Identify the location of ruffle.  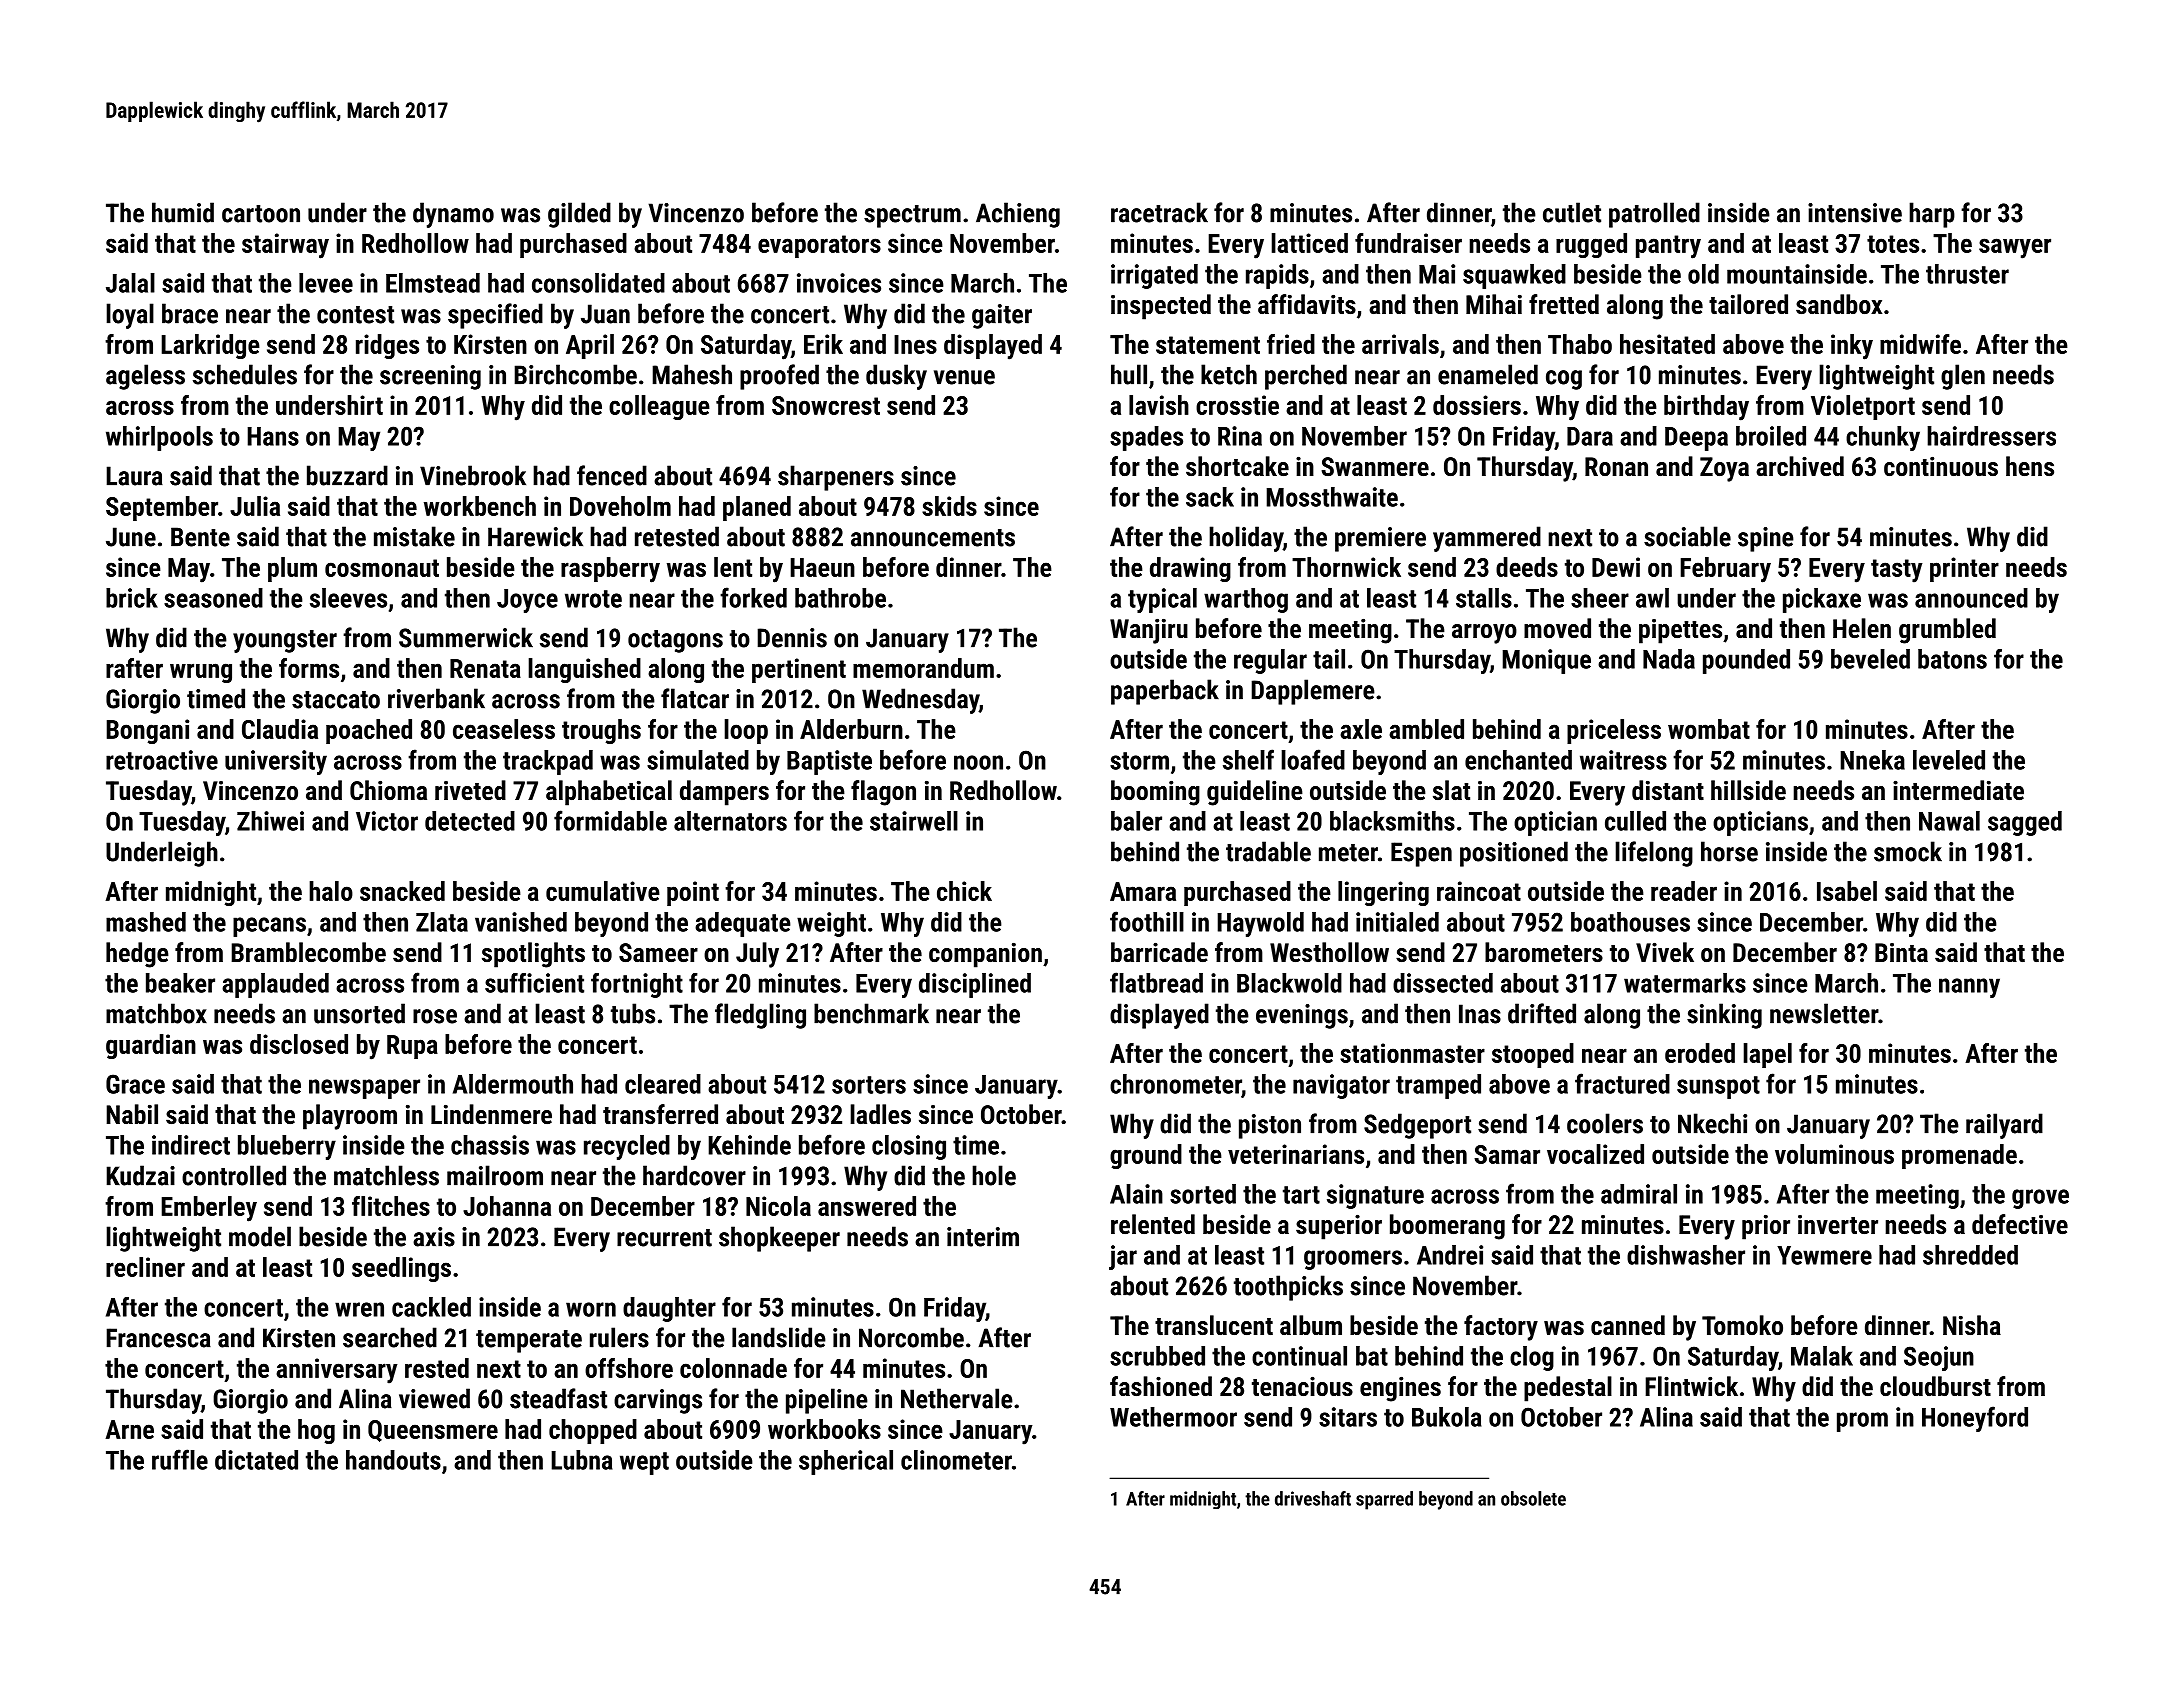
(180, 1459).
